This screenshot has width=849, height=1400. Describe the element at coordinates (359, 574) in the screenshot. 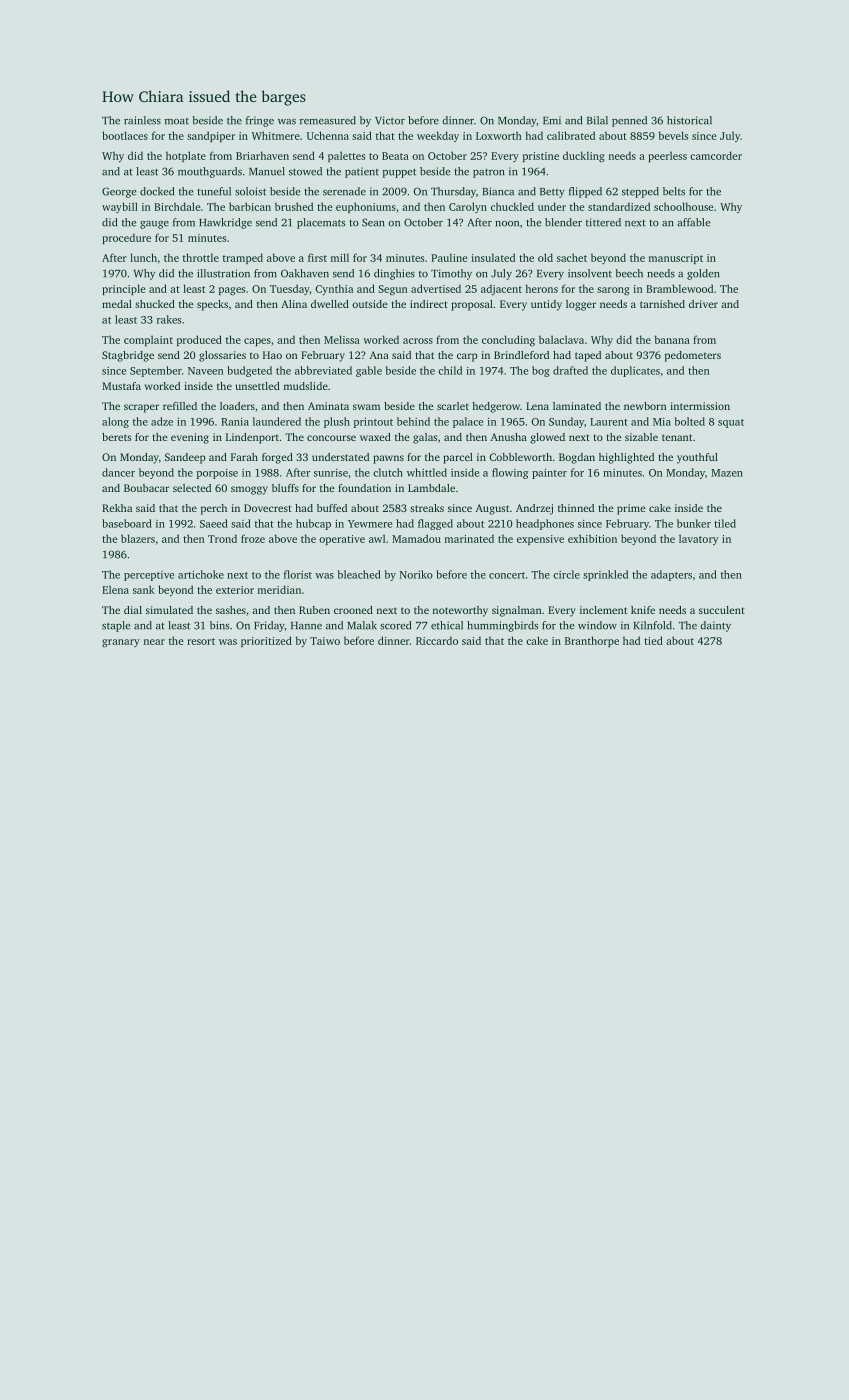

I see `bleached` at that location.
